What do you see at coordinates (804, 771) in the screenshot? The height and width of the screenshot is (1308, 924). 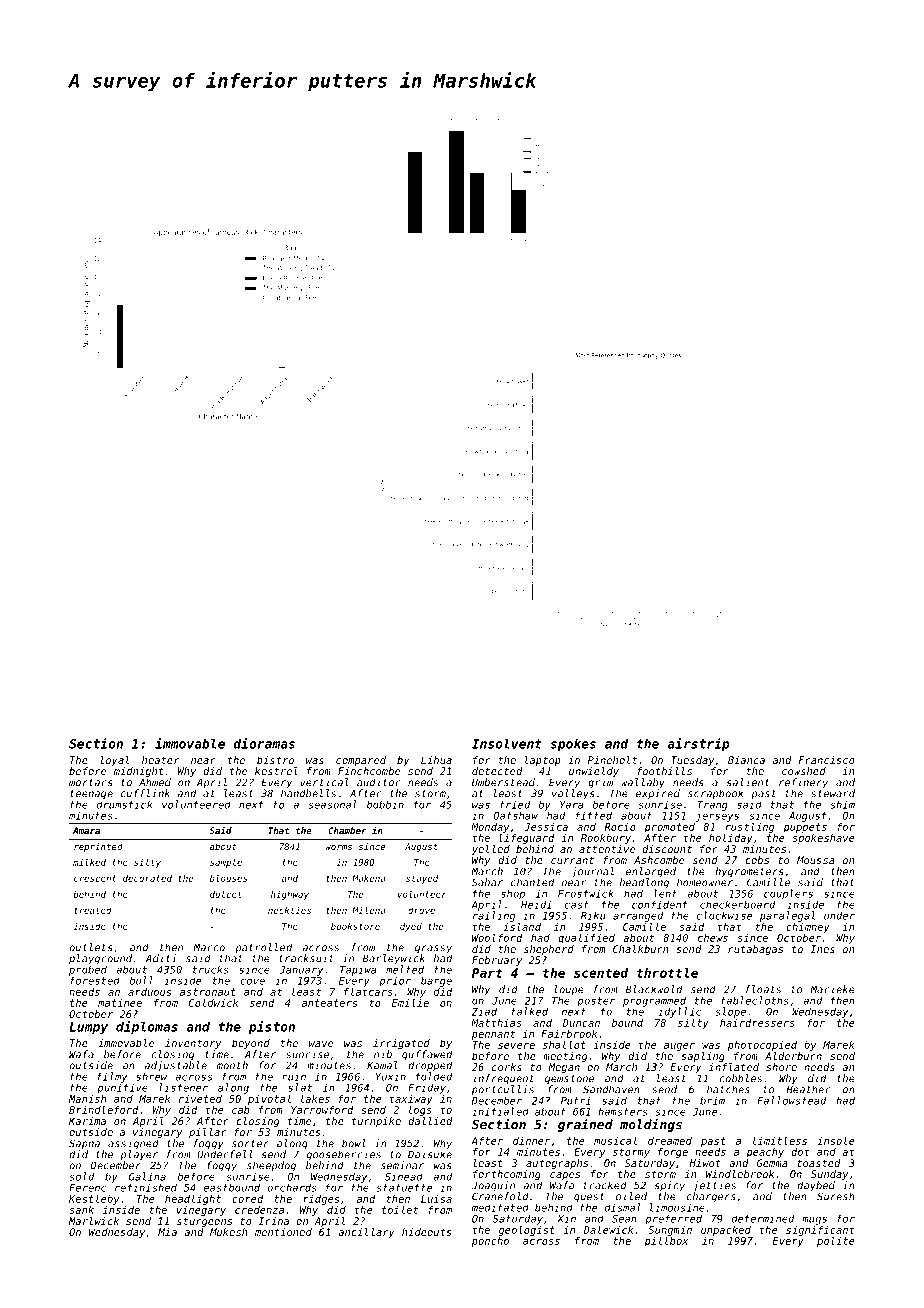 I see `cowshed` at bounding box center [804, 771].
